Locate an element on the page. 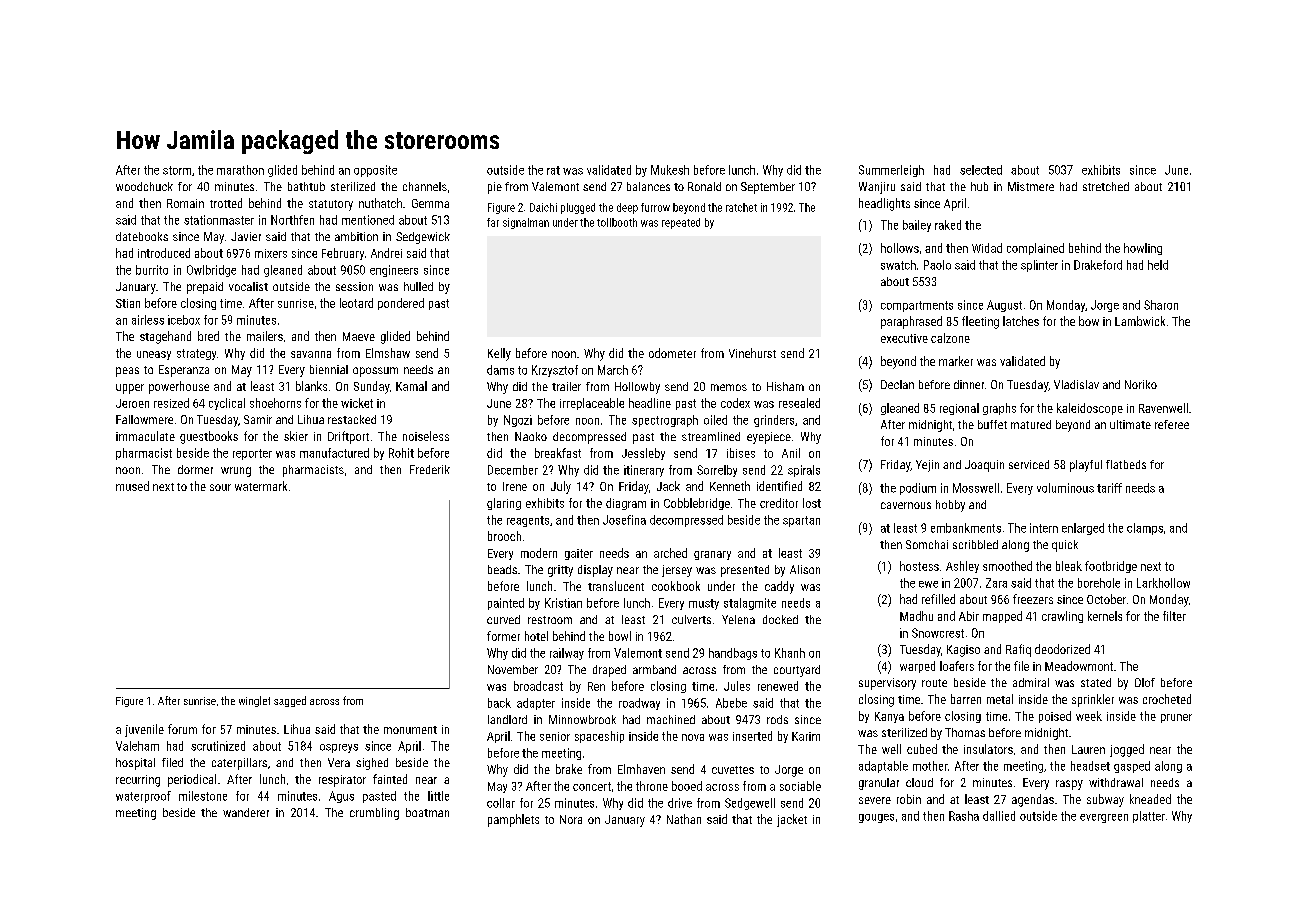 This page has width=1308, height=924. waterproof is located at coordinates (143, 797).
